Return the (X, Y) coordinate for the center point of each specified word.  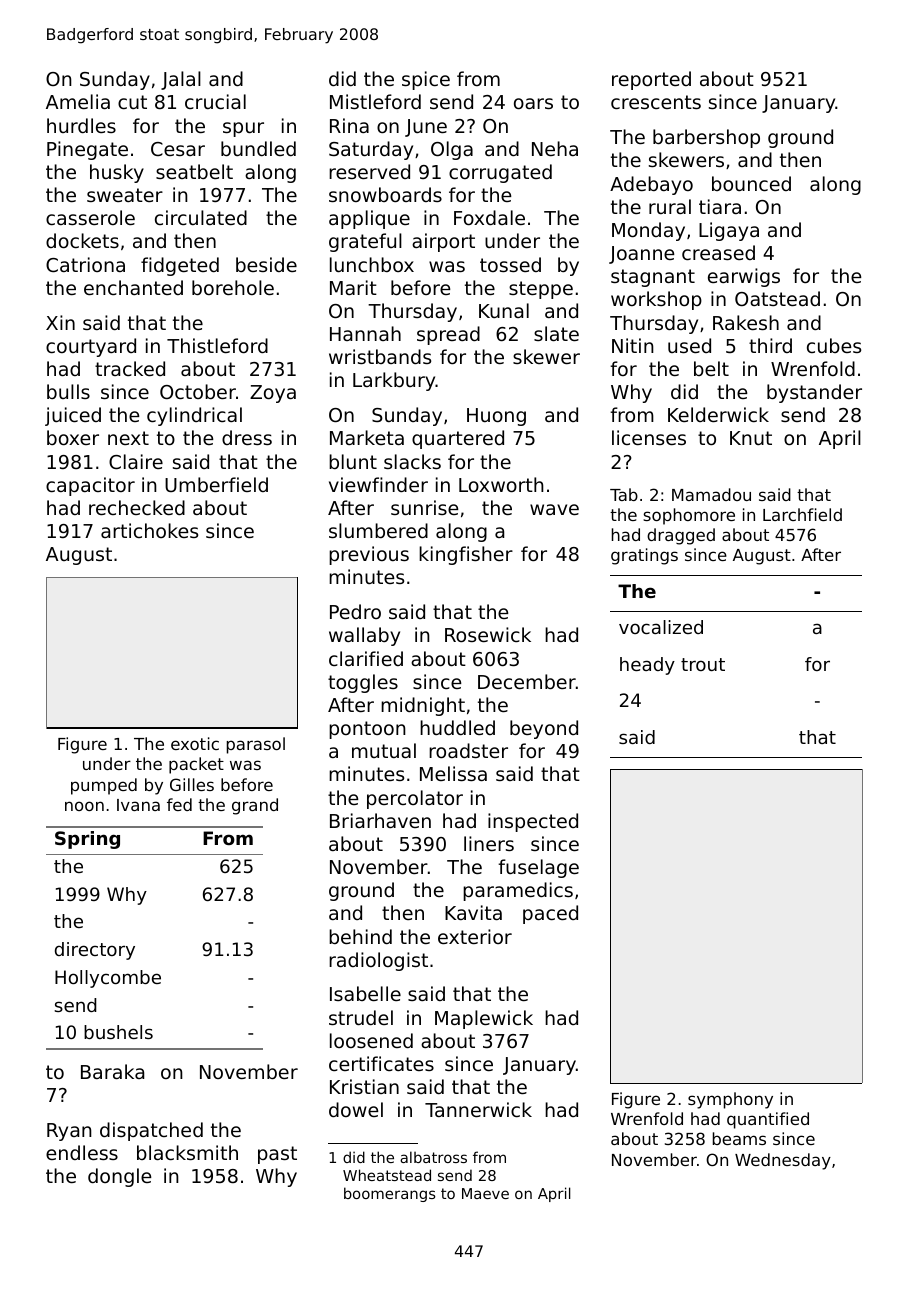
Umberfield (216, 484)
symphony (730, 1100)
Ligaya (729, 231)
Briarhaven (380, 820)
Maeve (485, 1193)
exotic (195, 743)
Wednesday (783, 1161)
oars (533, 103)
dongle (119, 1177)
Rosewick (488, 634)
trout (703, 664)
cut (132, 102)
